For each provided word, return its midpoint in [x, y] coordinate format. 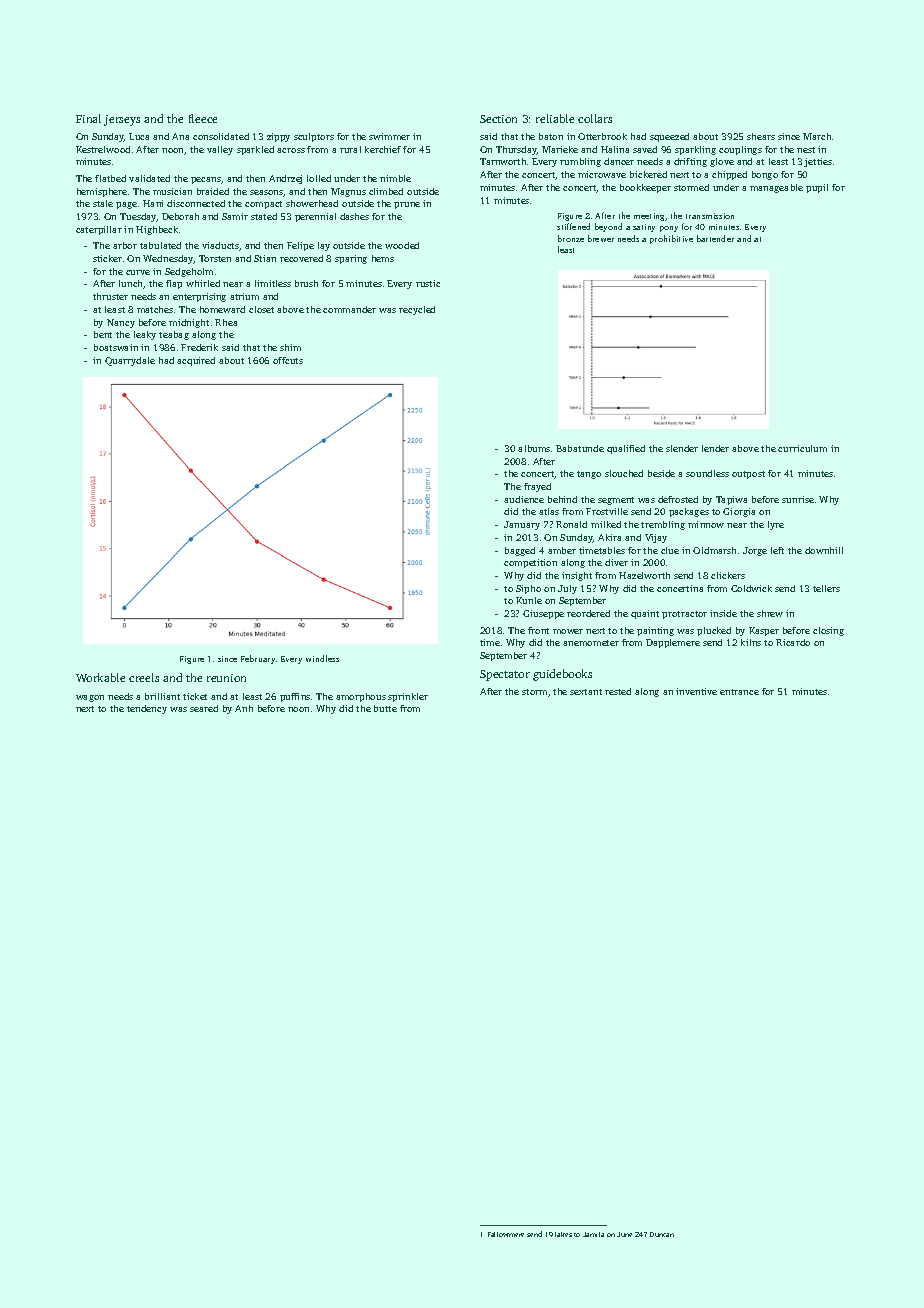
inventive [696, 691]
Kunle [529, 600]
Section [498, 119]
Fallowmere [506, 1234]
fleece [203, 118]
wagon [90, 698]
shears [761, 136]
